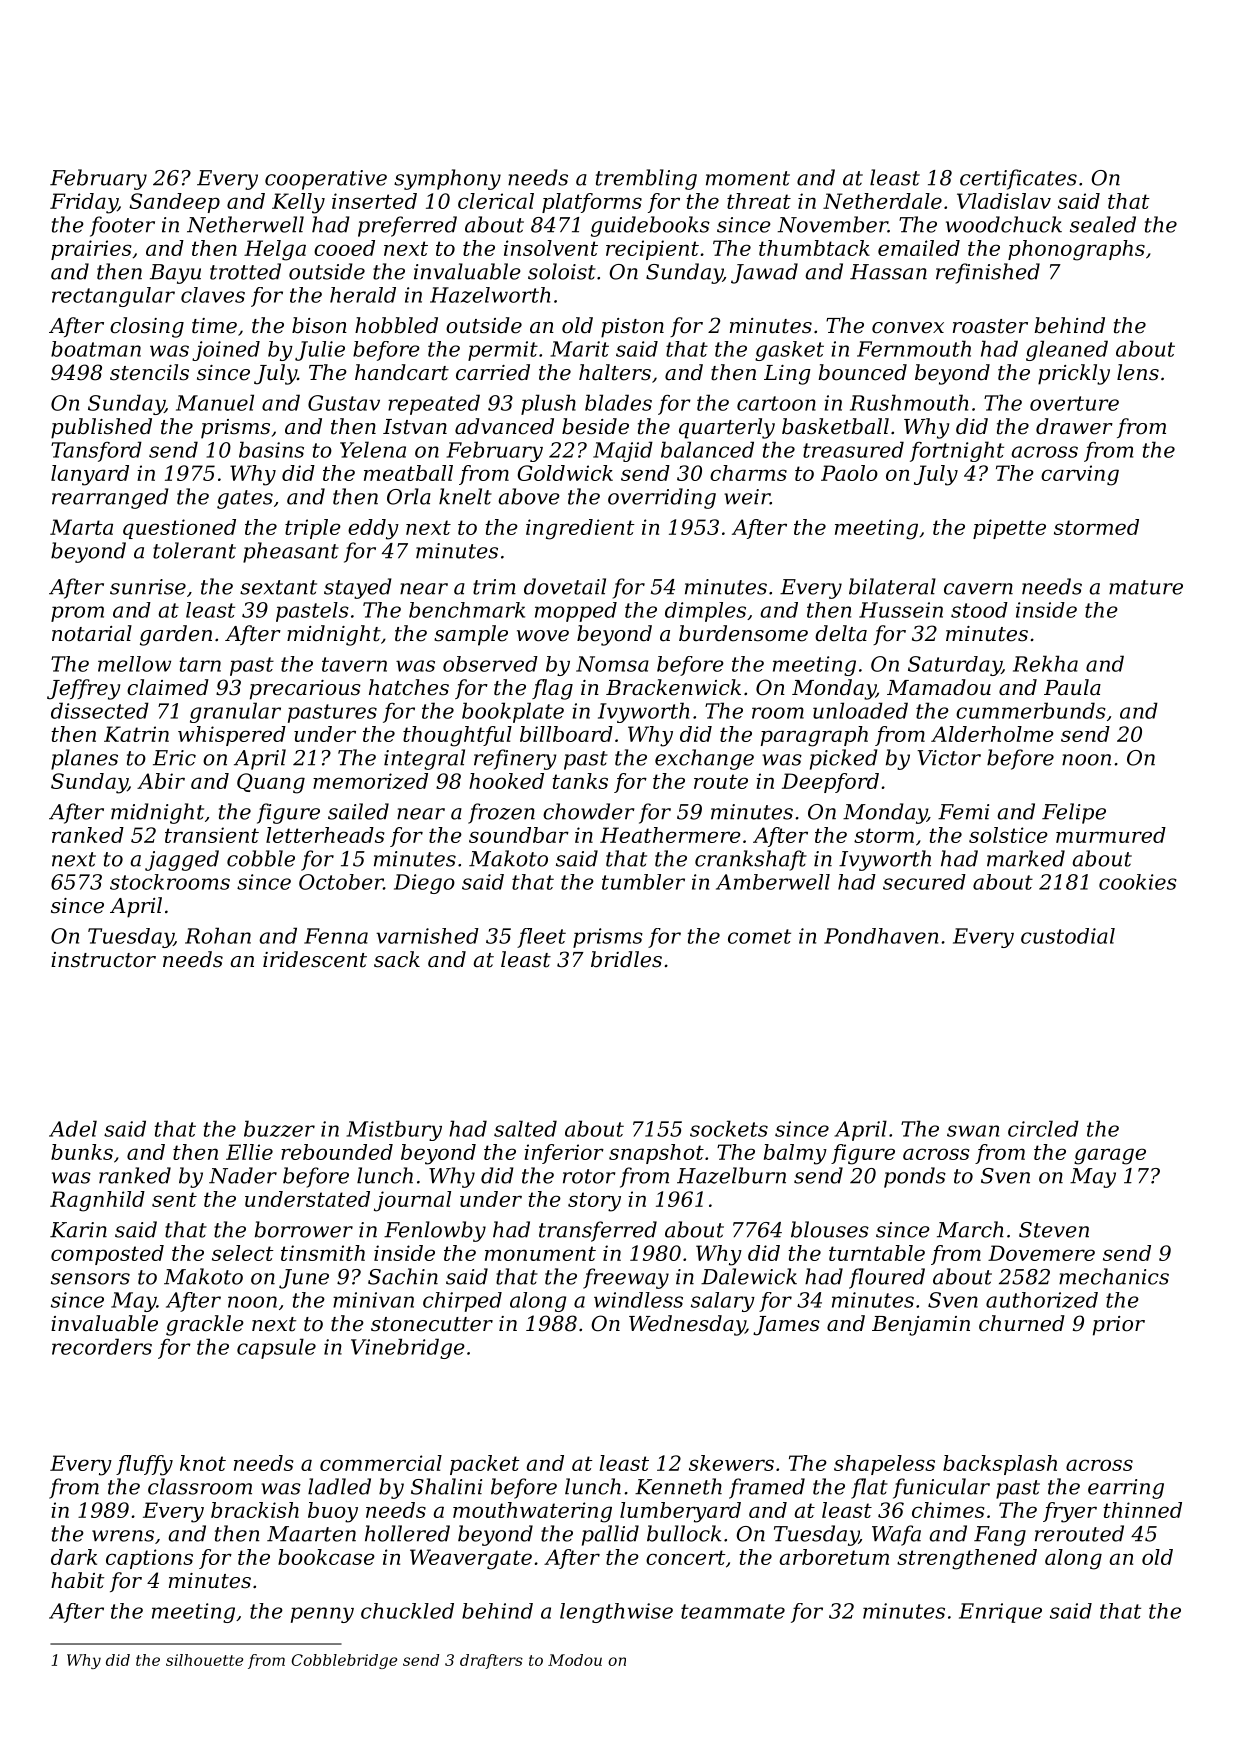 This screenshot has width=1235, height=1747. I want to click on halters, so click(615, 372).
